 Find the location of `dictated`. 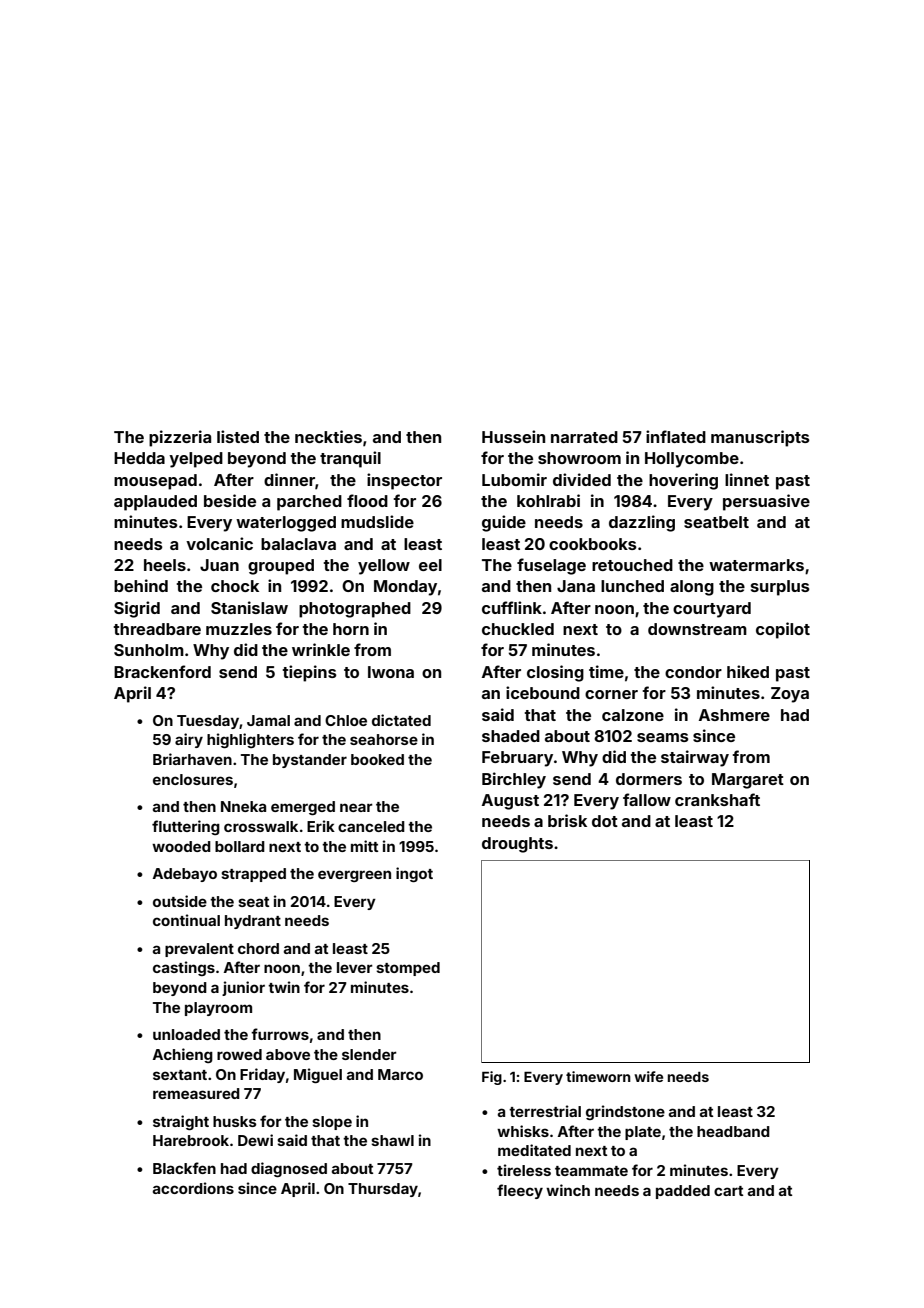

dictated is located at coordinates (401, 720).
